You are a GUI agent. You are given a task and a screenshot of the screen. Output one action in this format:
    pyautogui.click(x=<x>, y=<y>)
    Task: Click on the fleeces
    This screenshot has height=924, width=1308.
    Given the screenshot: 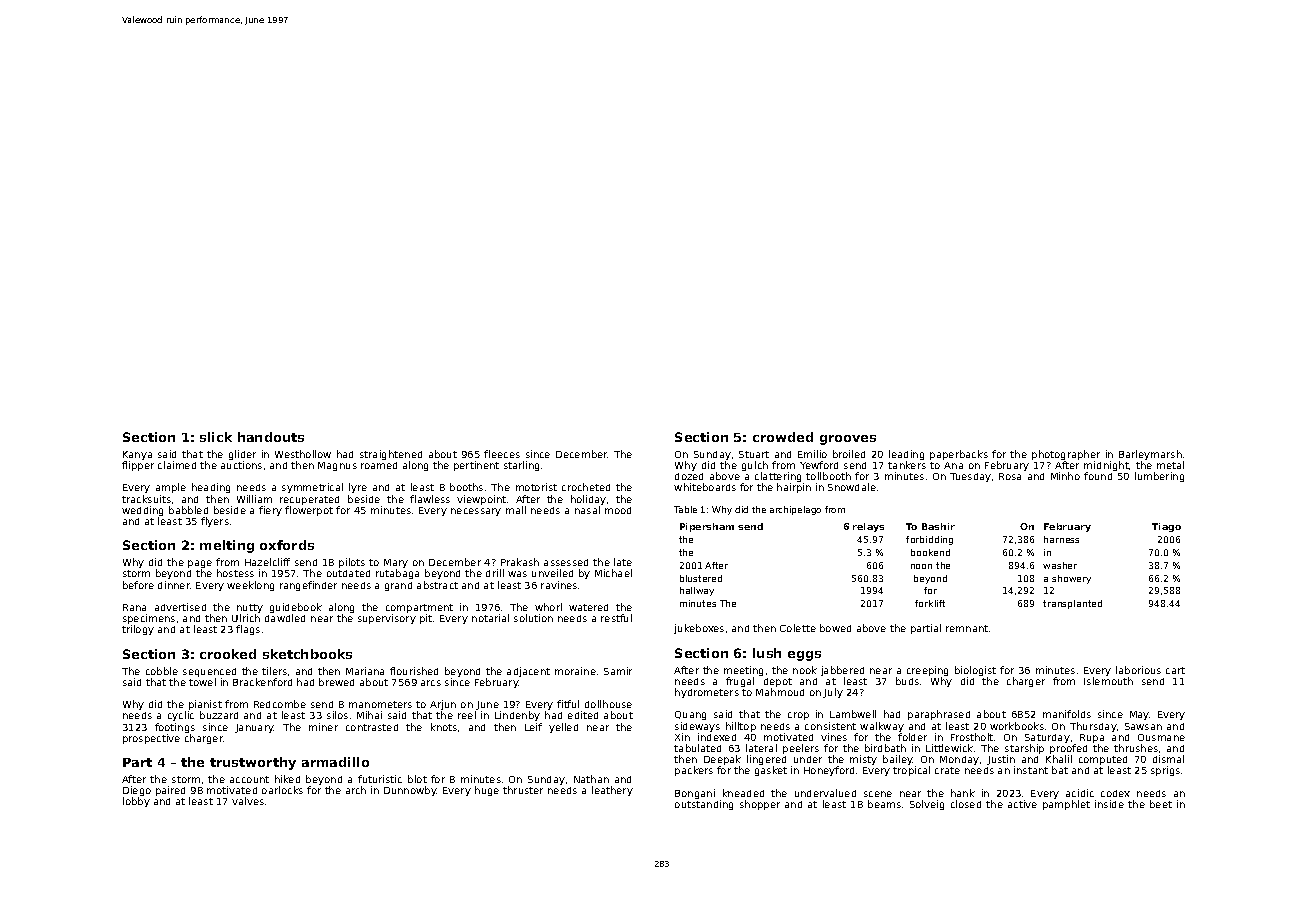 What is the action you would take?
    pyautogui.click(x=502, y=454)
